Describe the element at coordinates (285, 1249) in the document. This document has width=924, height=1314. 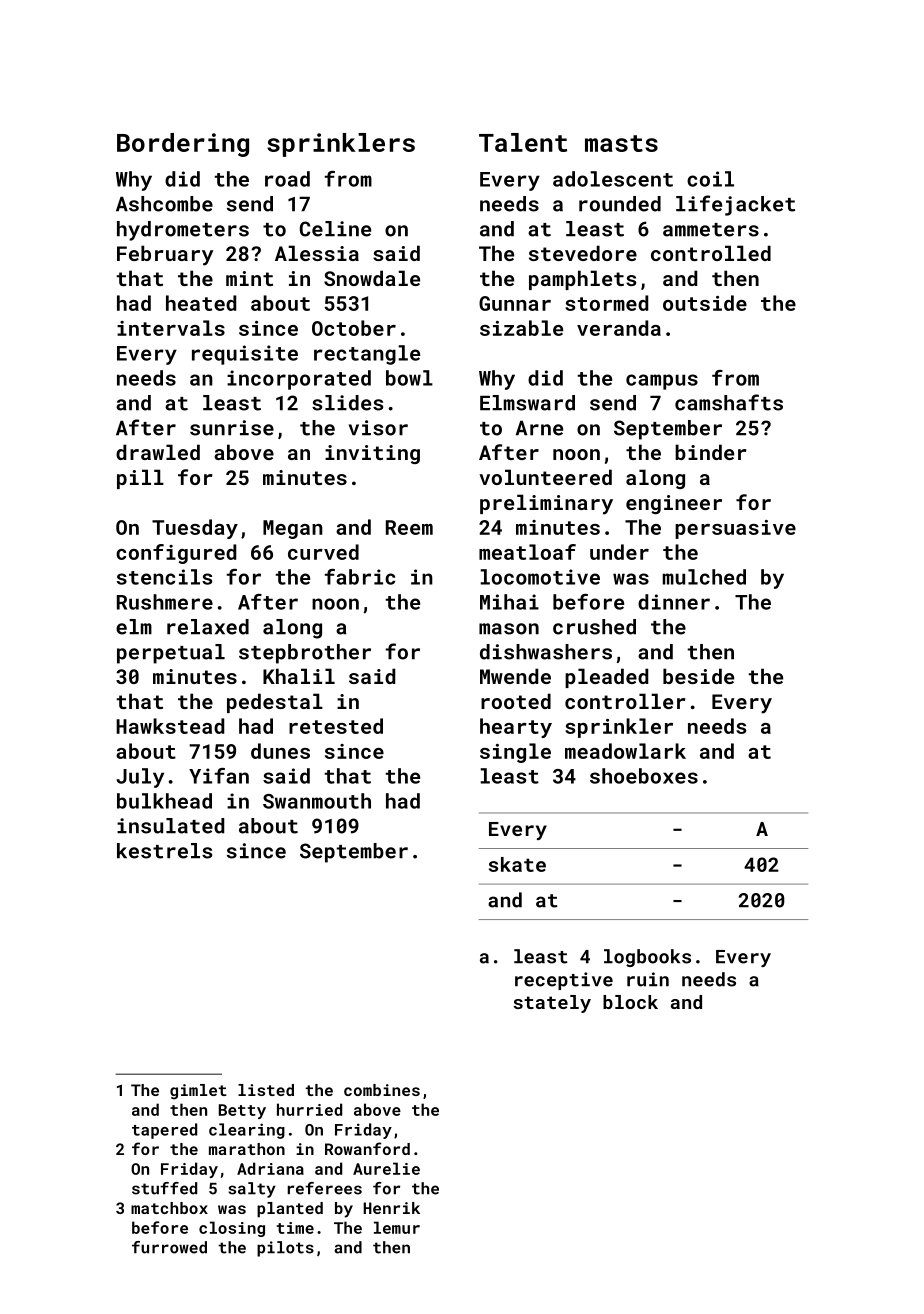
I see `pilots` at that location.
